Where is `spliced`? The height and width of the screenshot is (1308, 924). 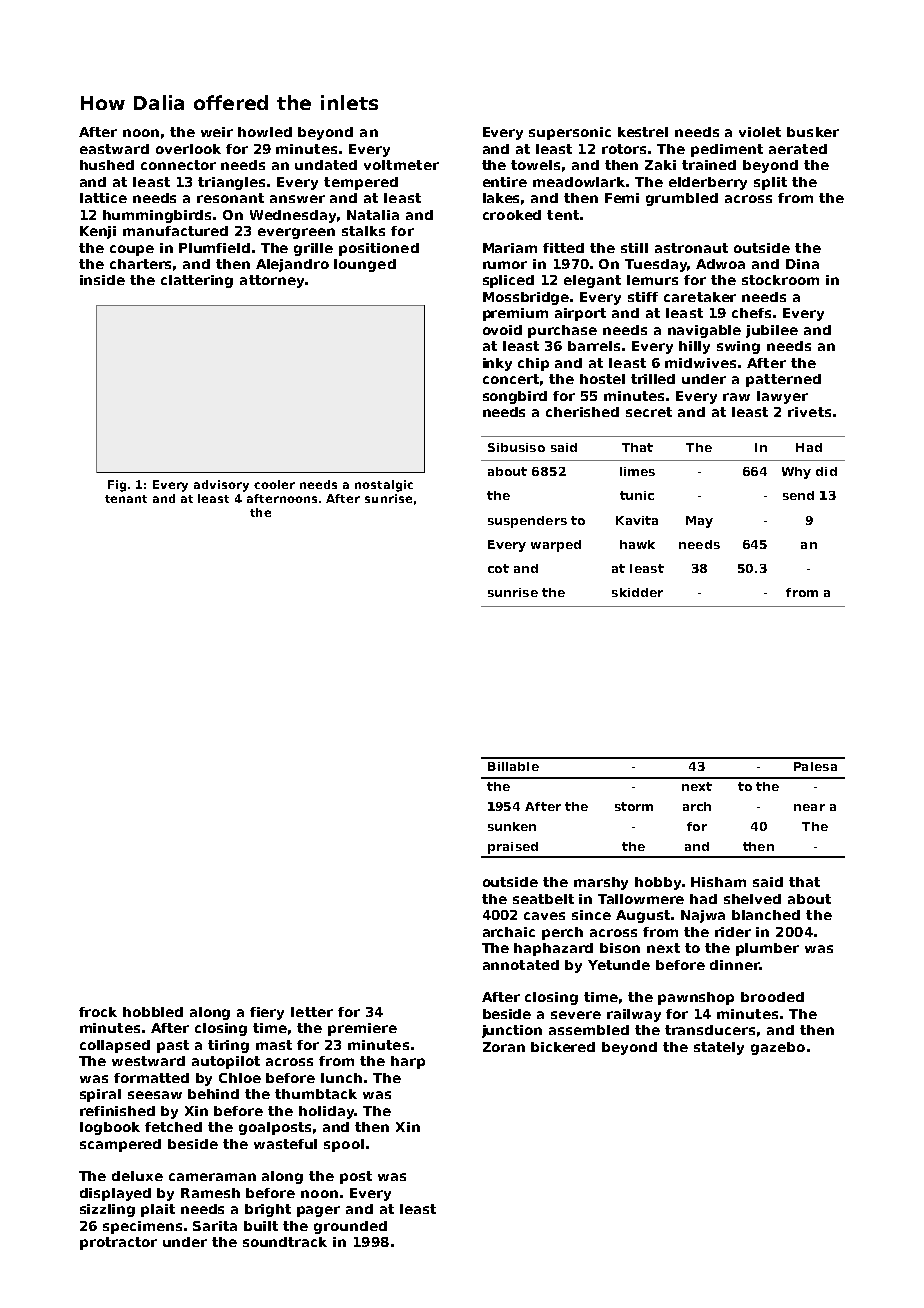
spliced is located at coordinates (508, 281).
